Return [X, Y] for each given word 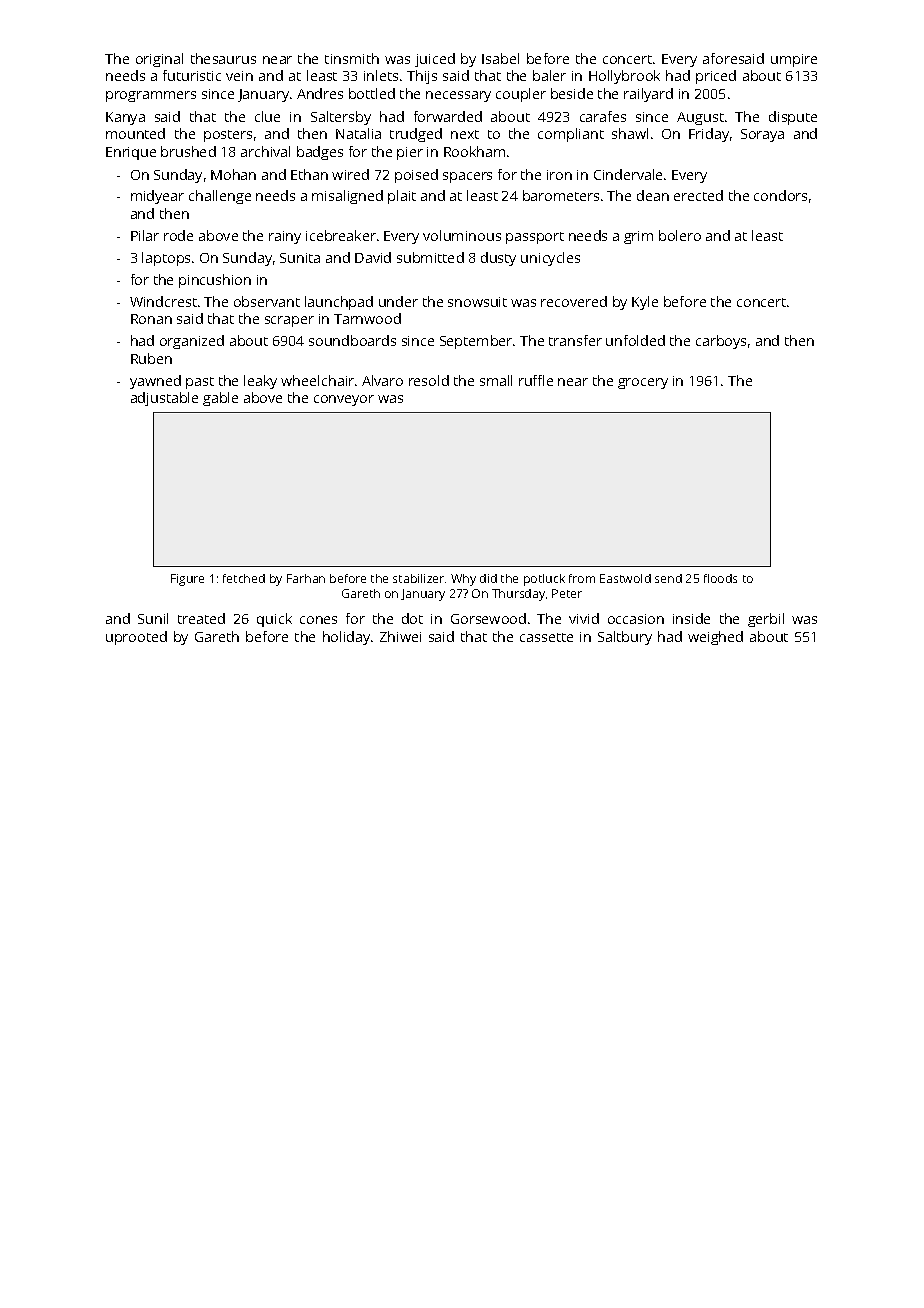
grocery [643, 383]
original [159, 60]
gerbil [766, 620]
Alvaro [382, 380]
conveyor [344, 400]
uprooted [136, 638]
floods [720, 578]
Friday [709, 135]
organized [192, 342]
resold [429, 380]
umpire [794, 60]
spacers [467, 177]
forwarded [448, 116]
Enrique [131, 153]
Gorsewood [488, 618]
